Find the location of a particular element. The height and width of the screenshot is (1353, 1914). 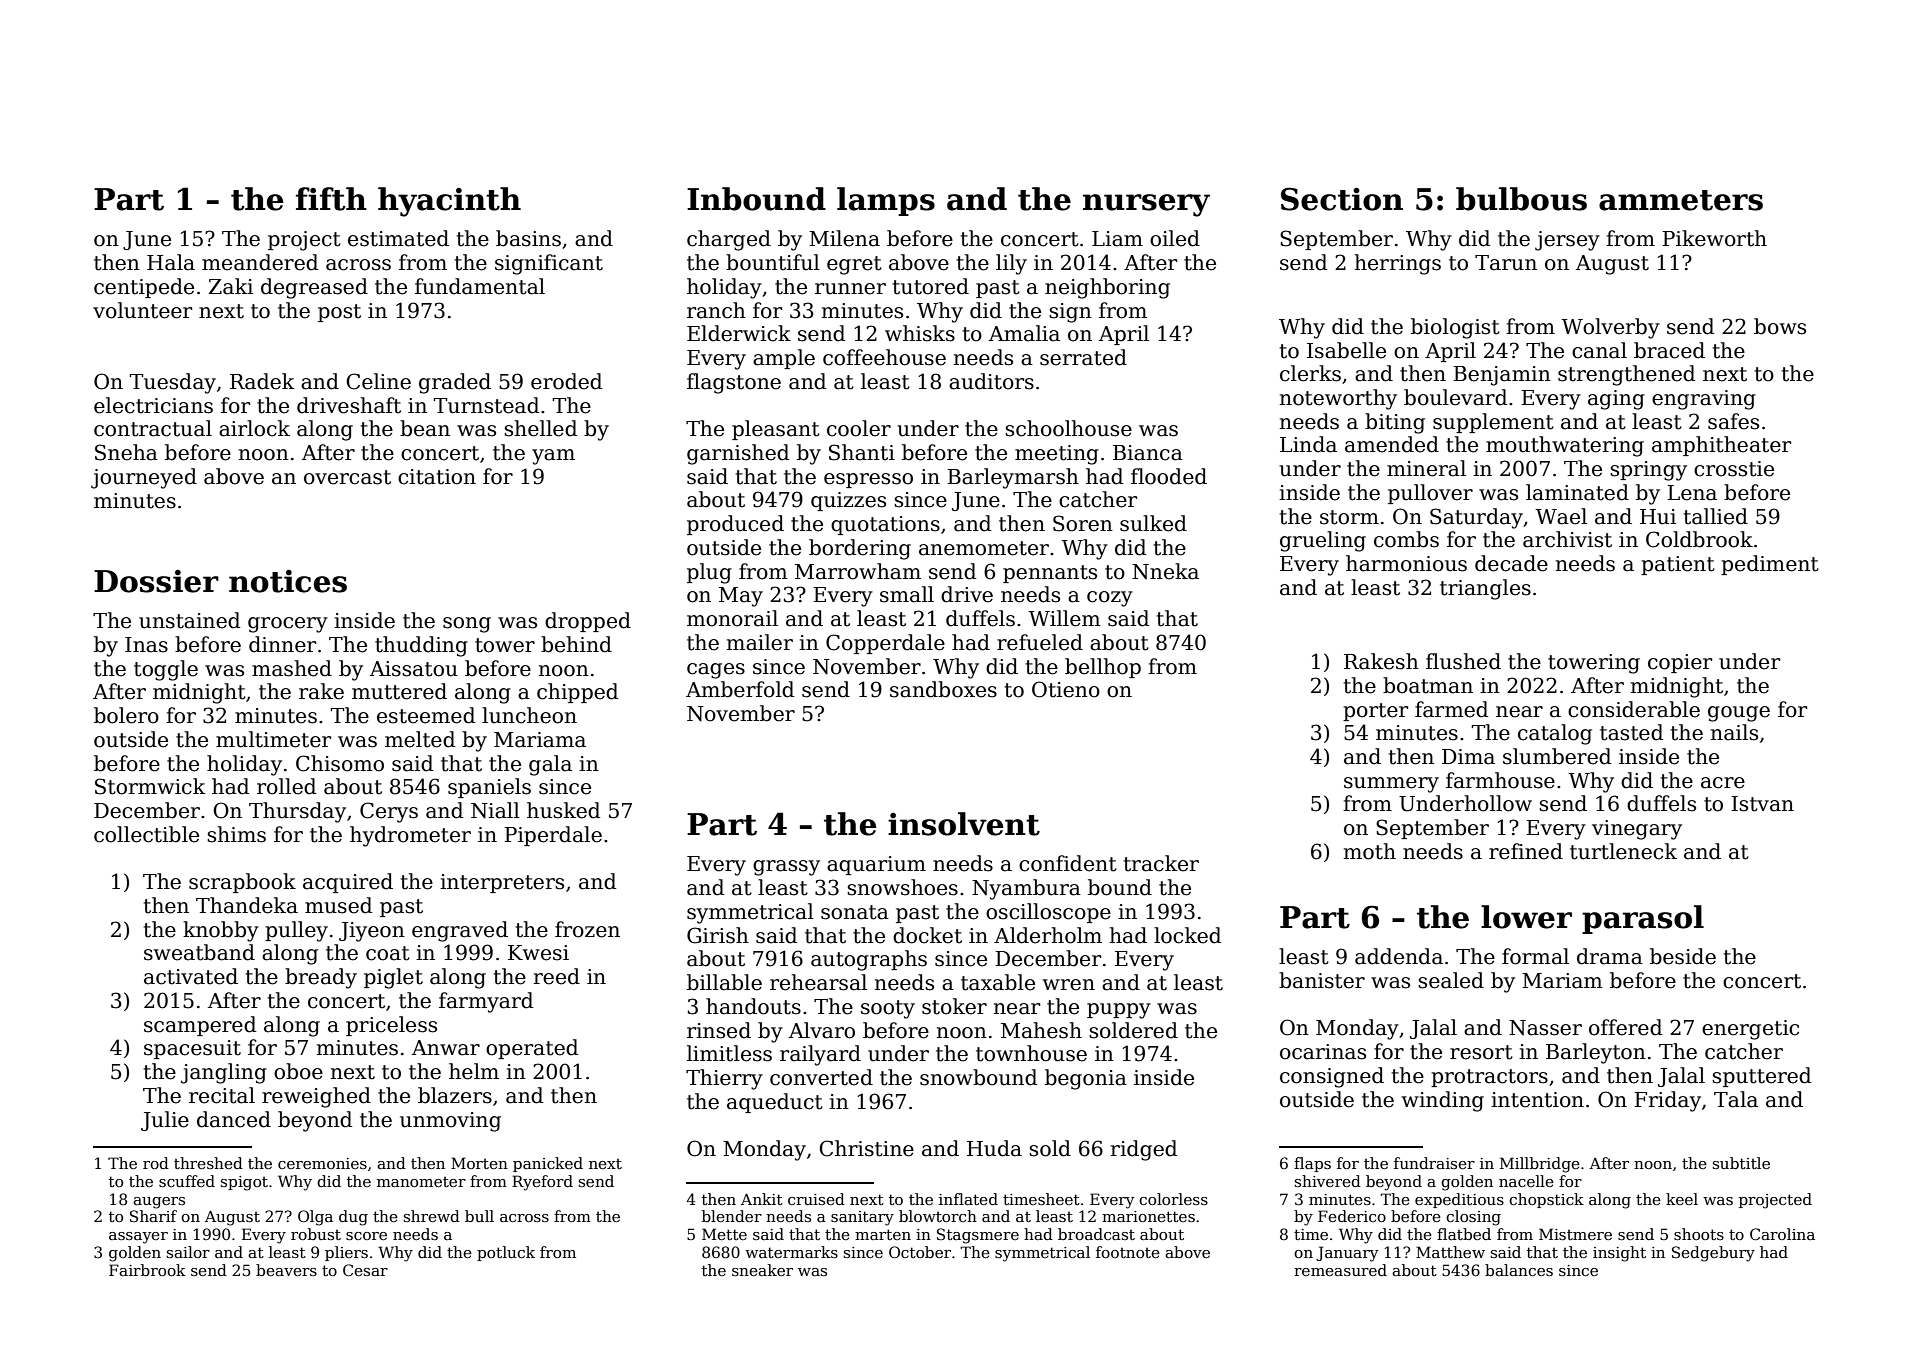

bows is located at coordinates (1780, 326).
